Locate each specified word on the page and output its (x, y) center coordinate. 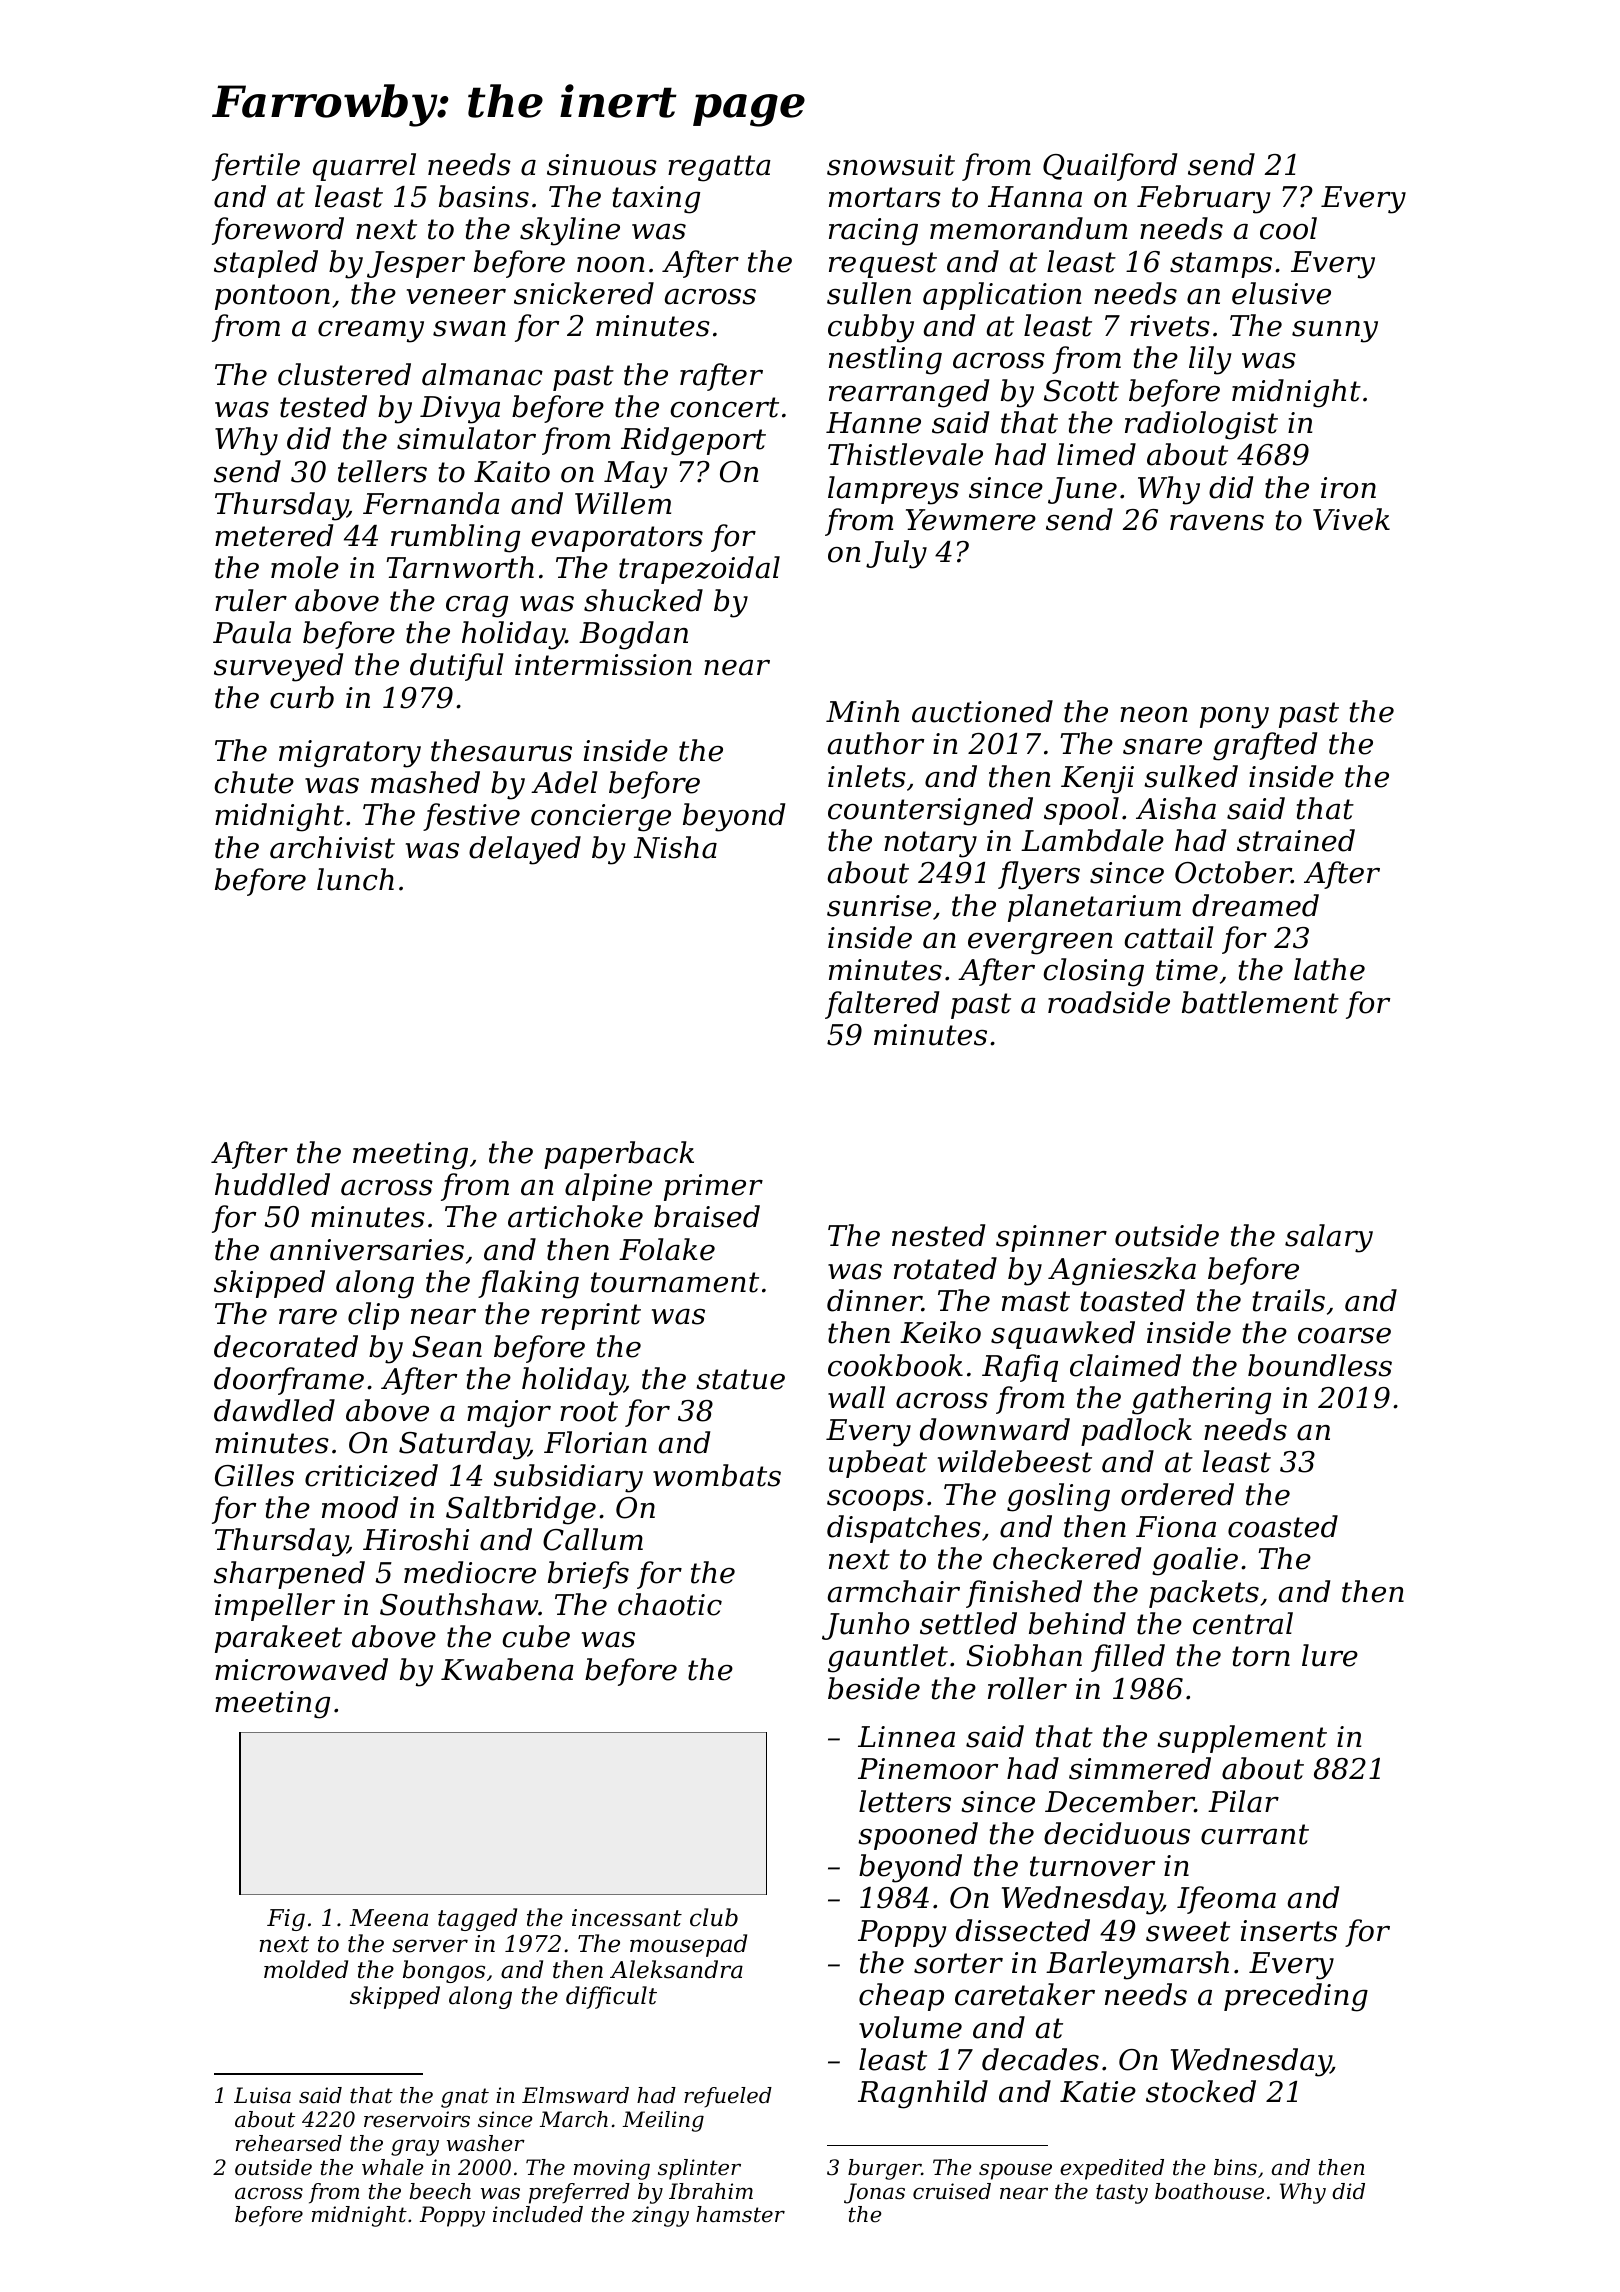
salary (1329, 1238)
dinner (874, 1300)
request (883, 265)
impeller (275, 1607)
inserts (1289, 1931)
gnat (465, 2098)
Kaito (512, 472)
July (896, 554)
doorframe (289, 1381)
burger (884, 2169)
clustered (344, 374)
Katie (1098, 2092)
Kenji (1097, 780)
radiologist (1201, 425)
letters (905, 1801)
